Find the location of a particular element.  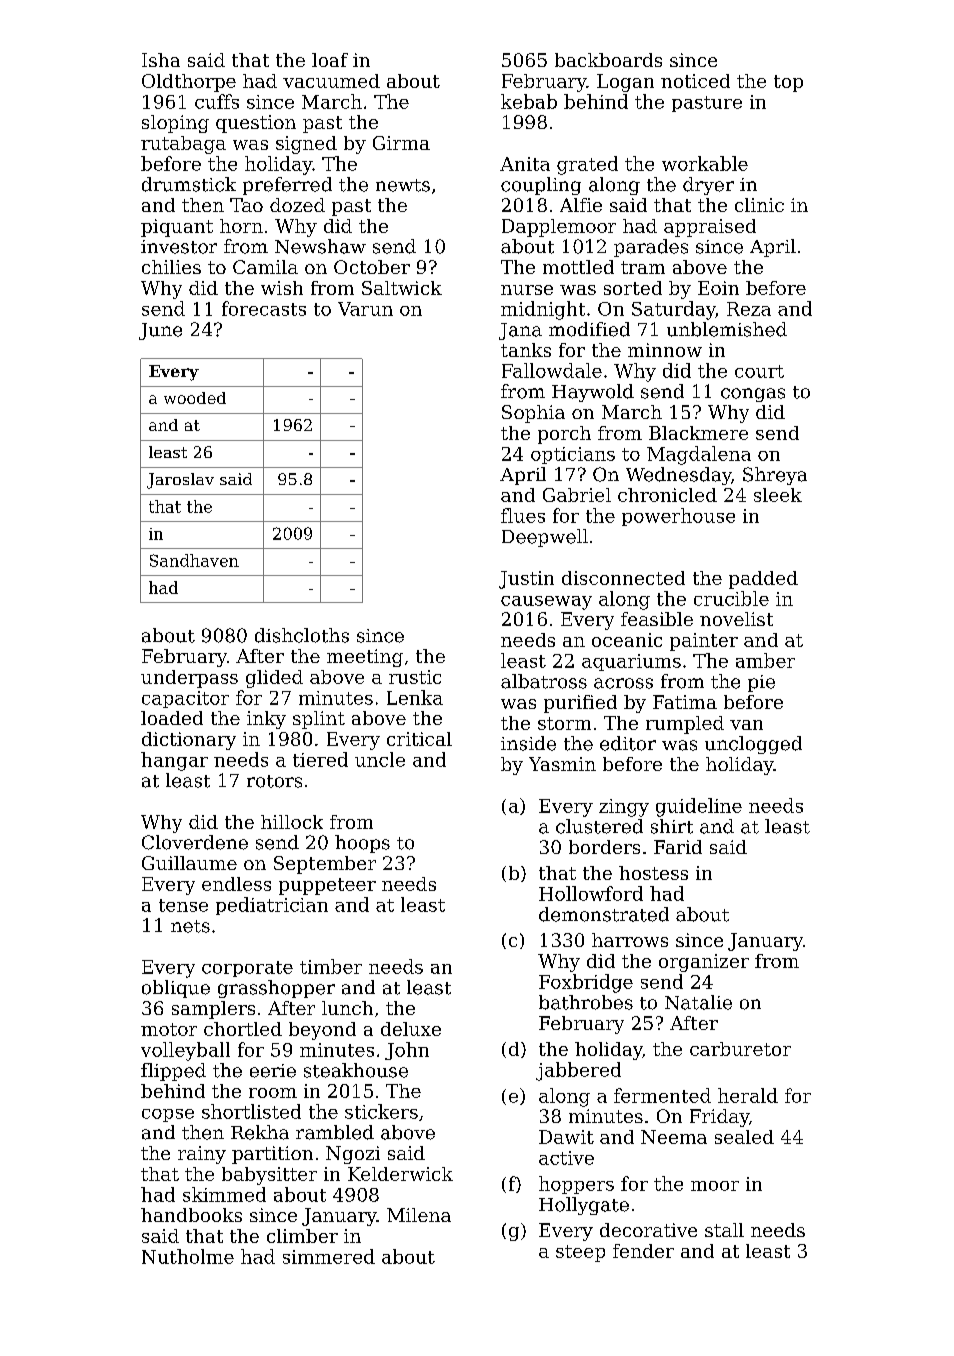

wooded is located at coordinates (195, 398).
